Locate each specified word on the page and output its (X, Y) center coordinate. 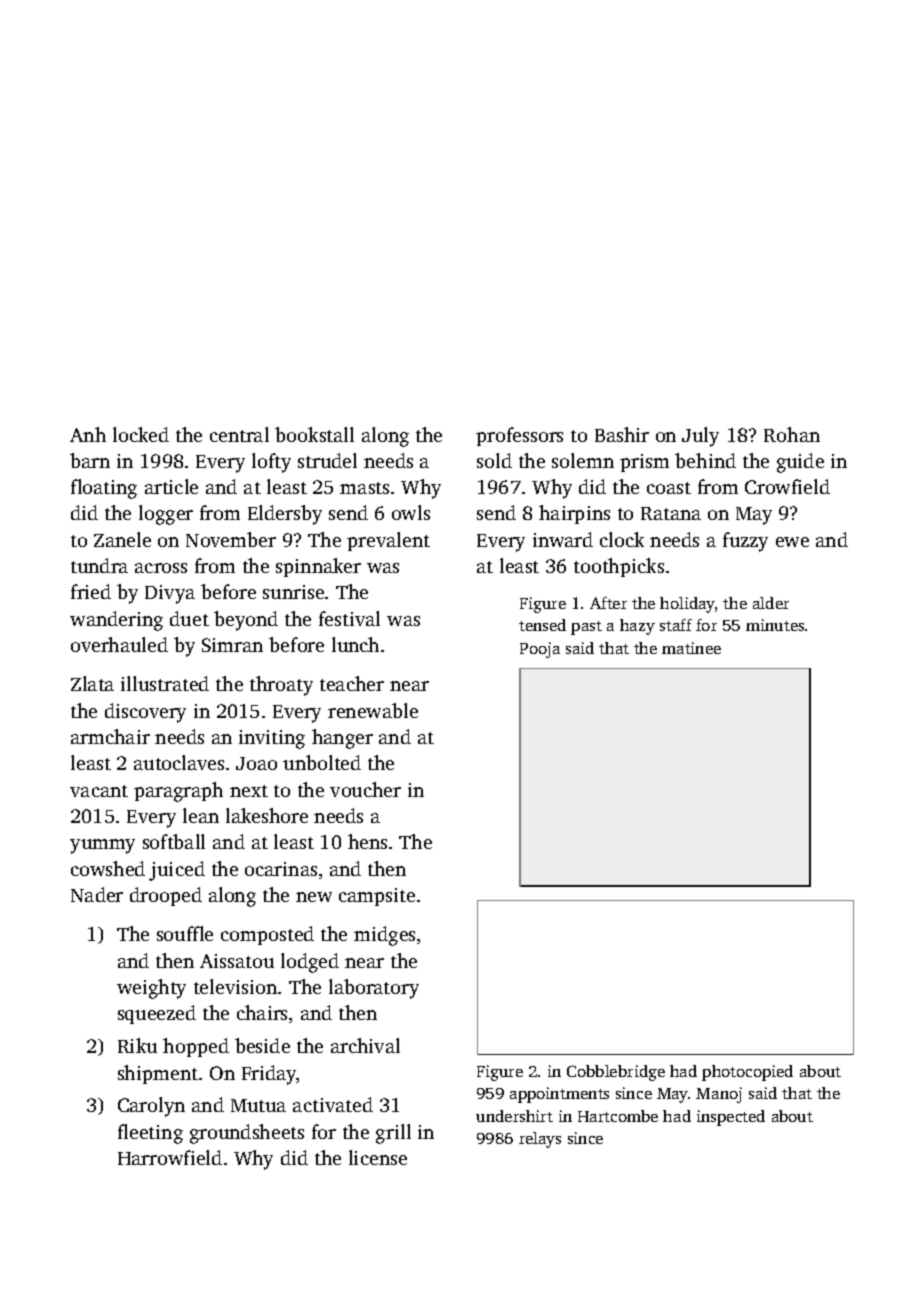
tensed (542, 625)
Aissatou (237, 961)
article (171, 486)
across (161, 568)
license (378, 1157)
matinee (691, 648)
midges (384, 936)
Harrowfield (170, 1157)
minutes (775, 625)
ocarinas (281, 869)
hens (367, 841)
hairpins (574, 514)
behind (705, 460)
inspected (731, 1118)
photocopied (747, 1073)
